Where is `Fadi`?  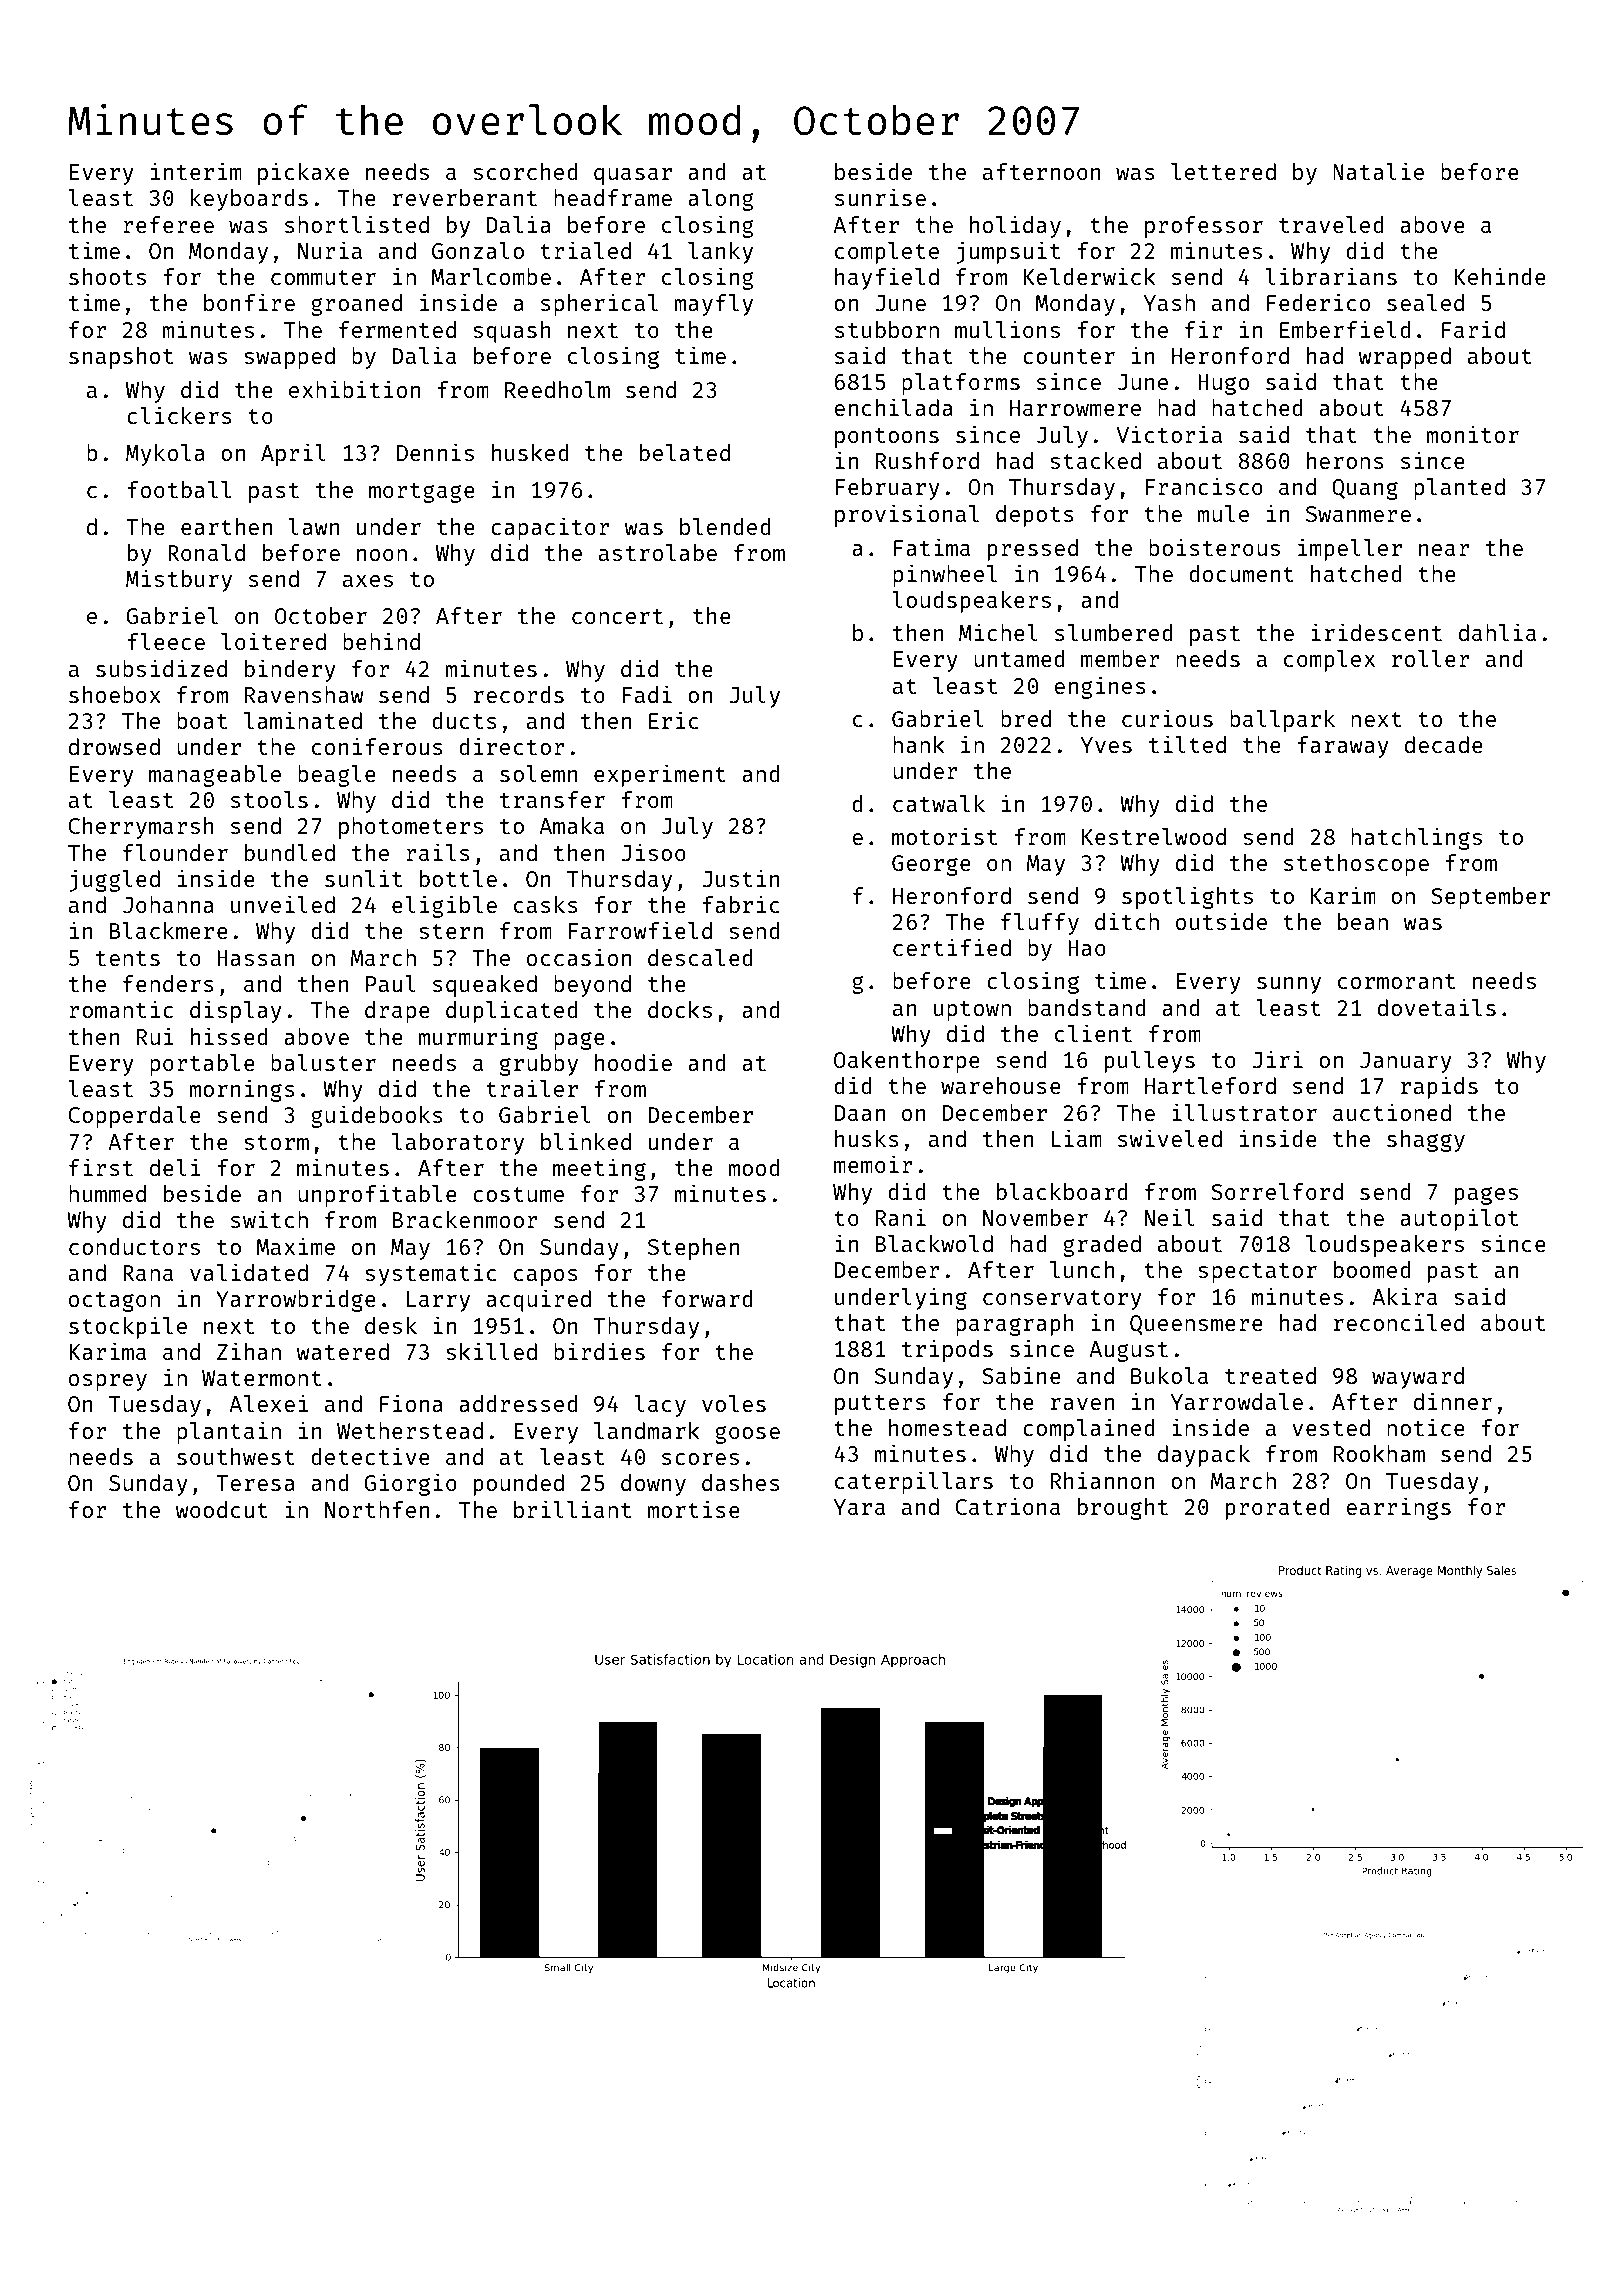
Fadi is located at coordinates (647, 694).
